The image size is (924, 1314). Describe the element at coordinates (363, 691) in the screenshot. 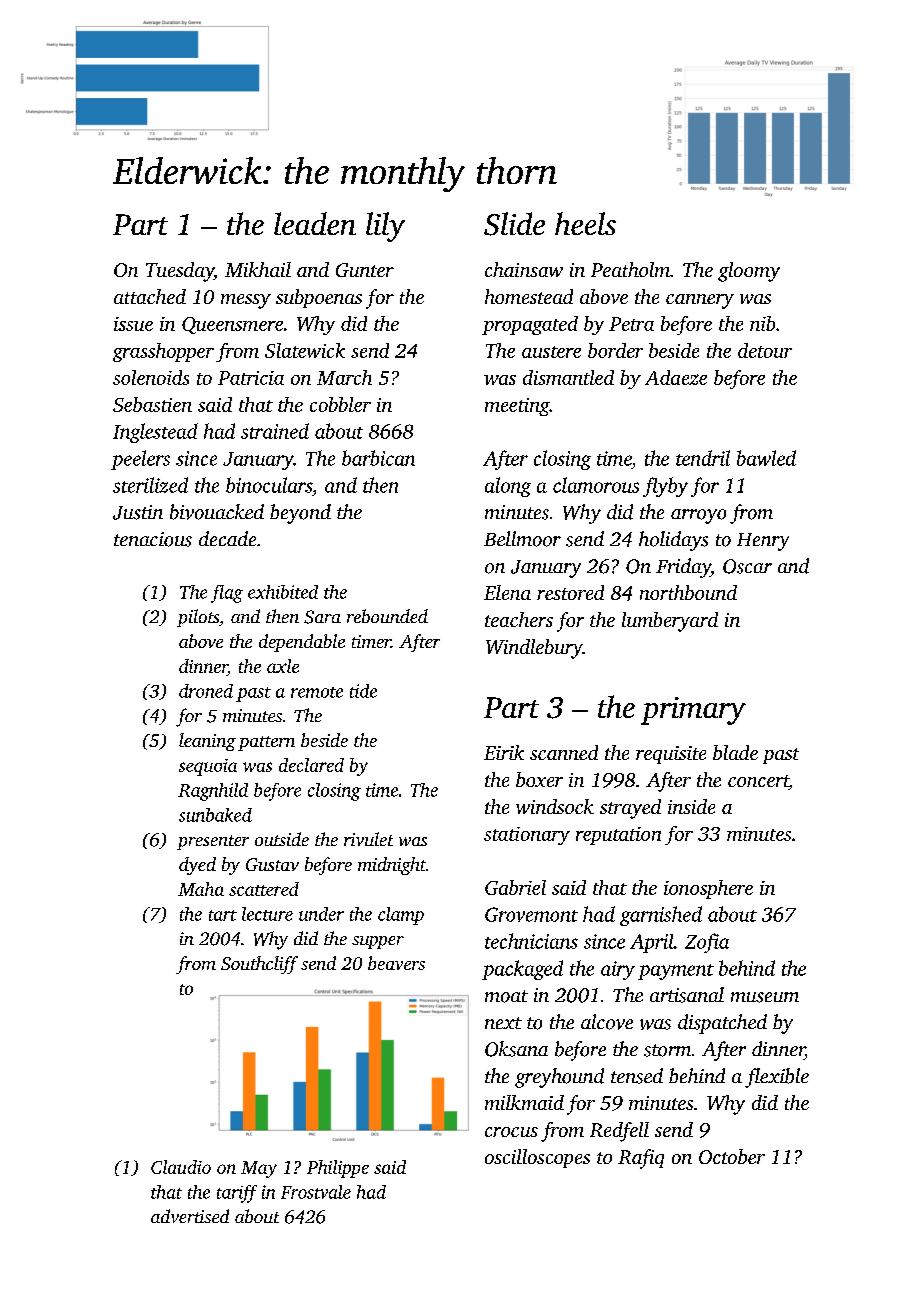

I see `tide` at that location.
